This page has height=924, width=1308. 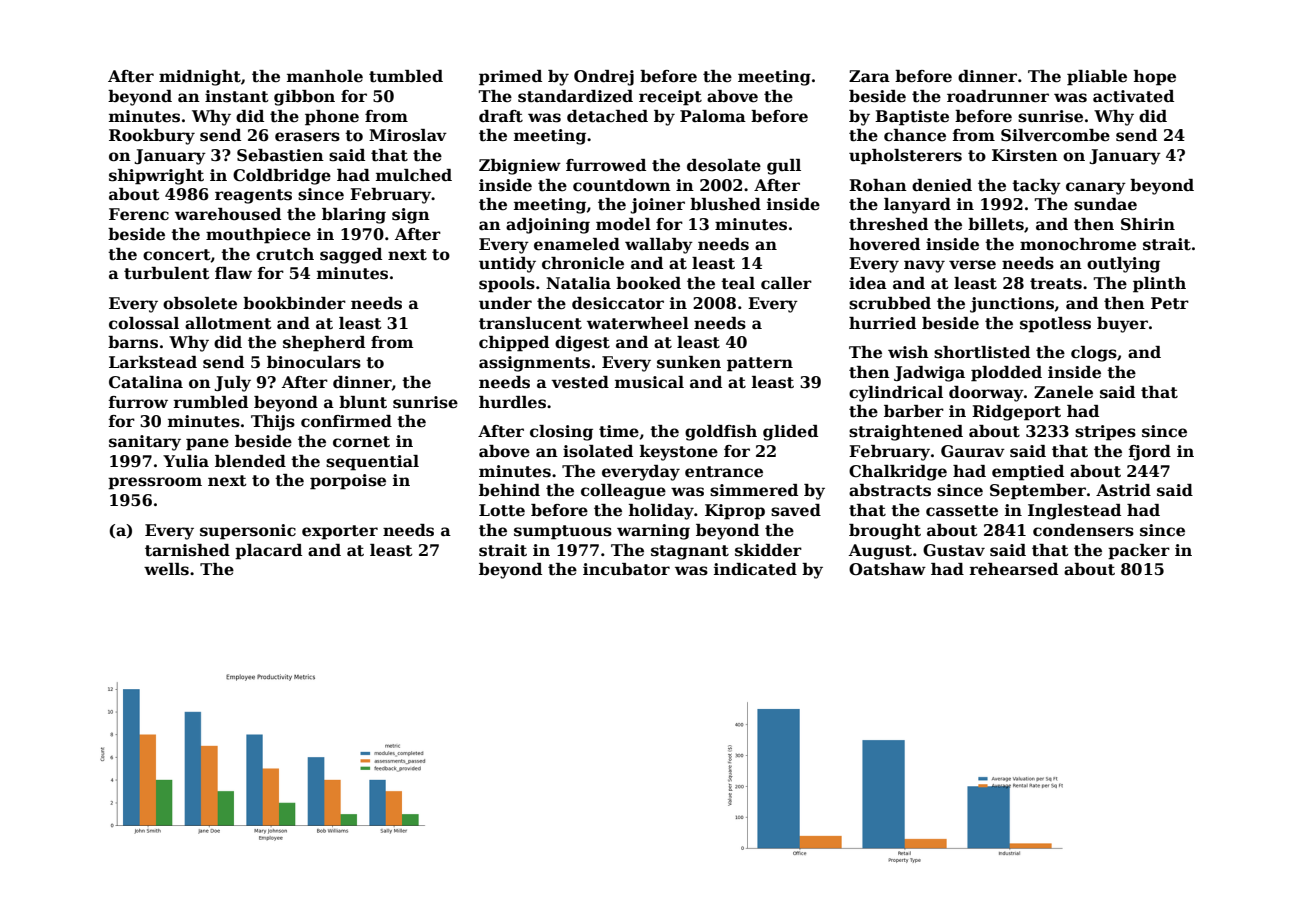 What do you see at coordinates (998, 96) in the page?
I see `roadrunner` at bounding box center [998, 96].
